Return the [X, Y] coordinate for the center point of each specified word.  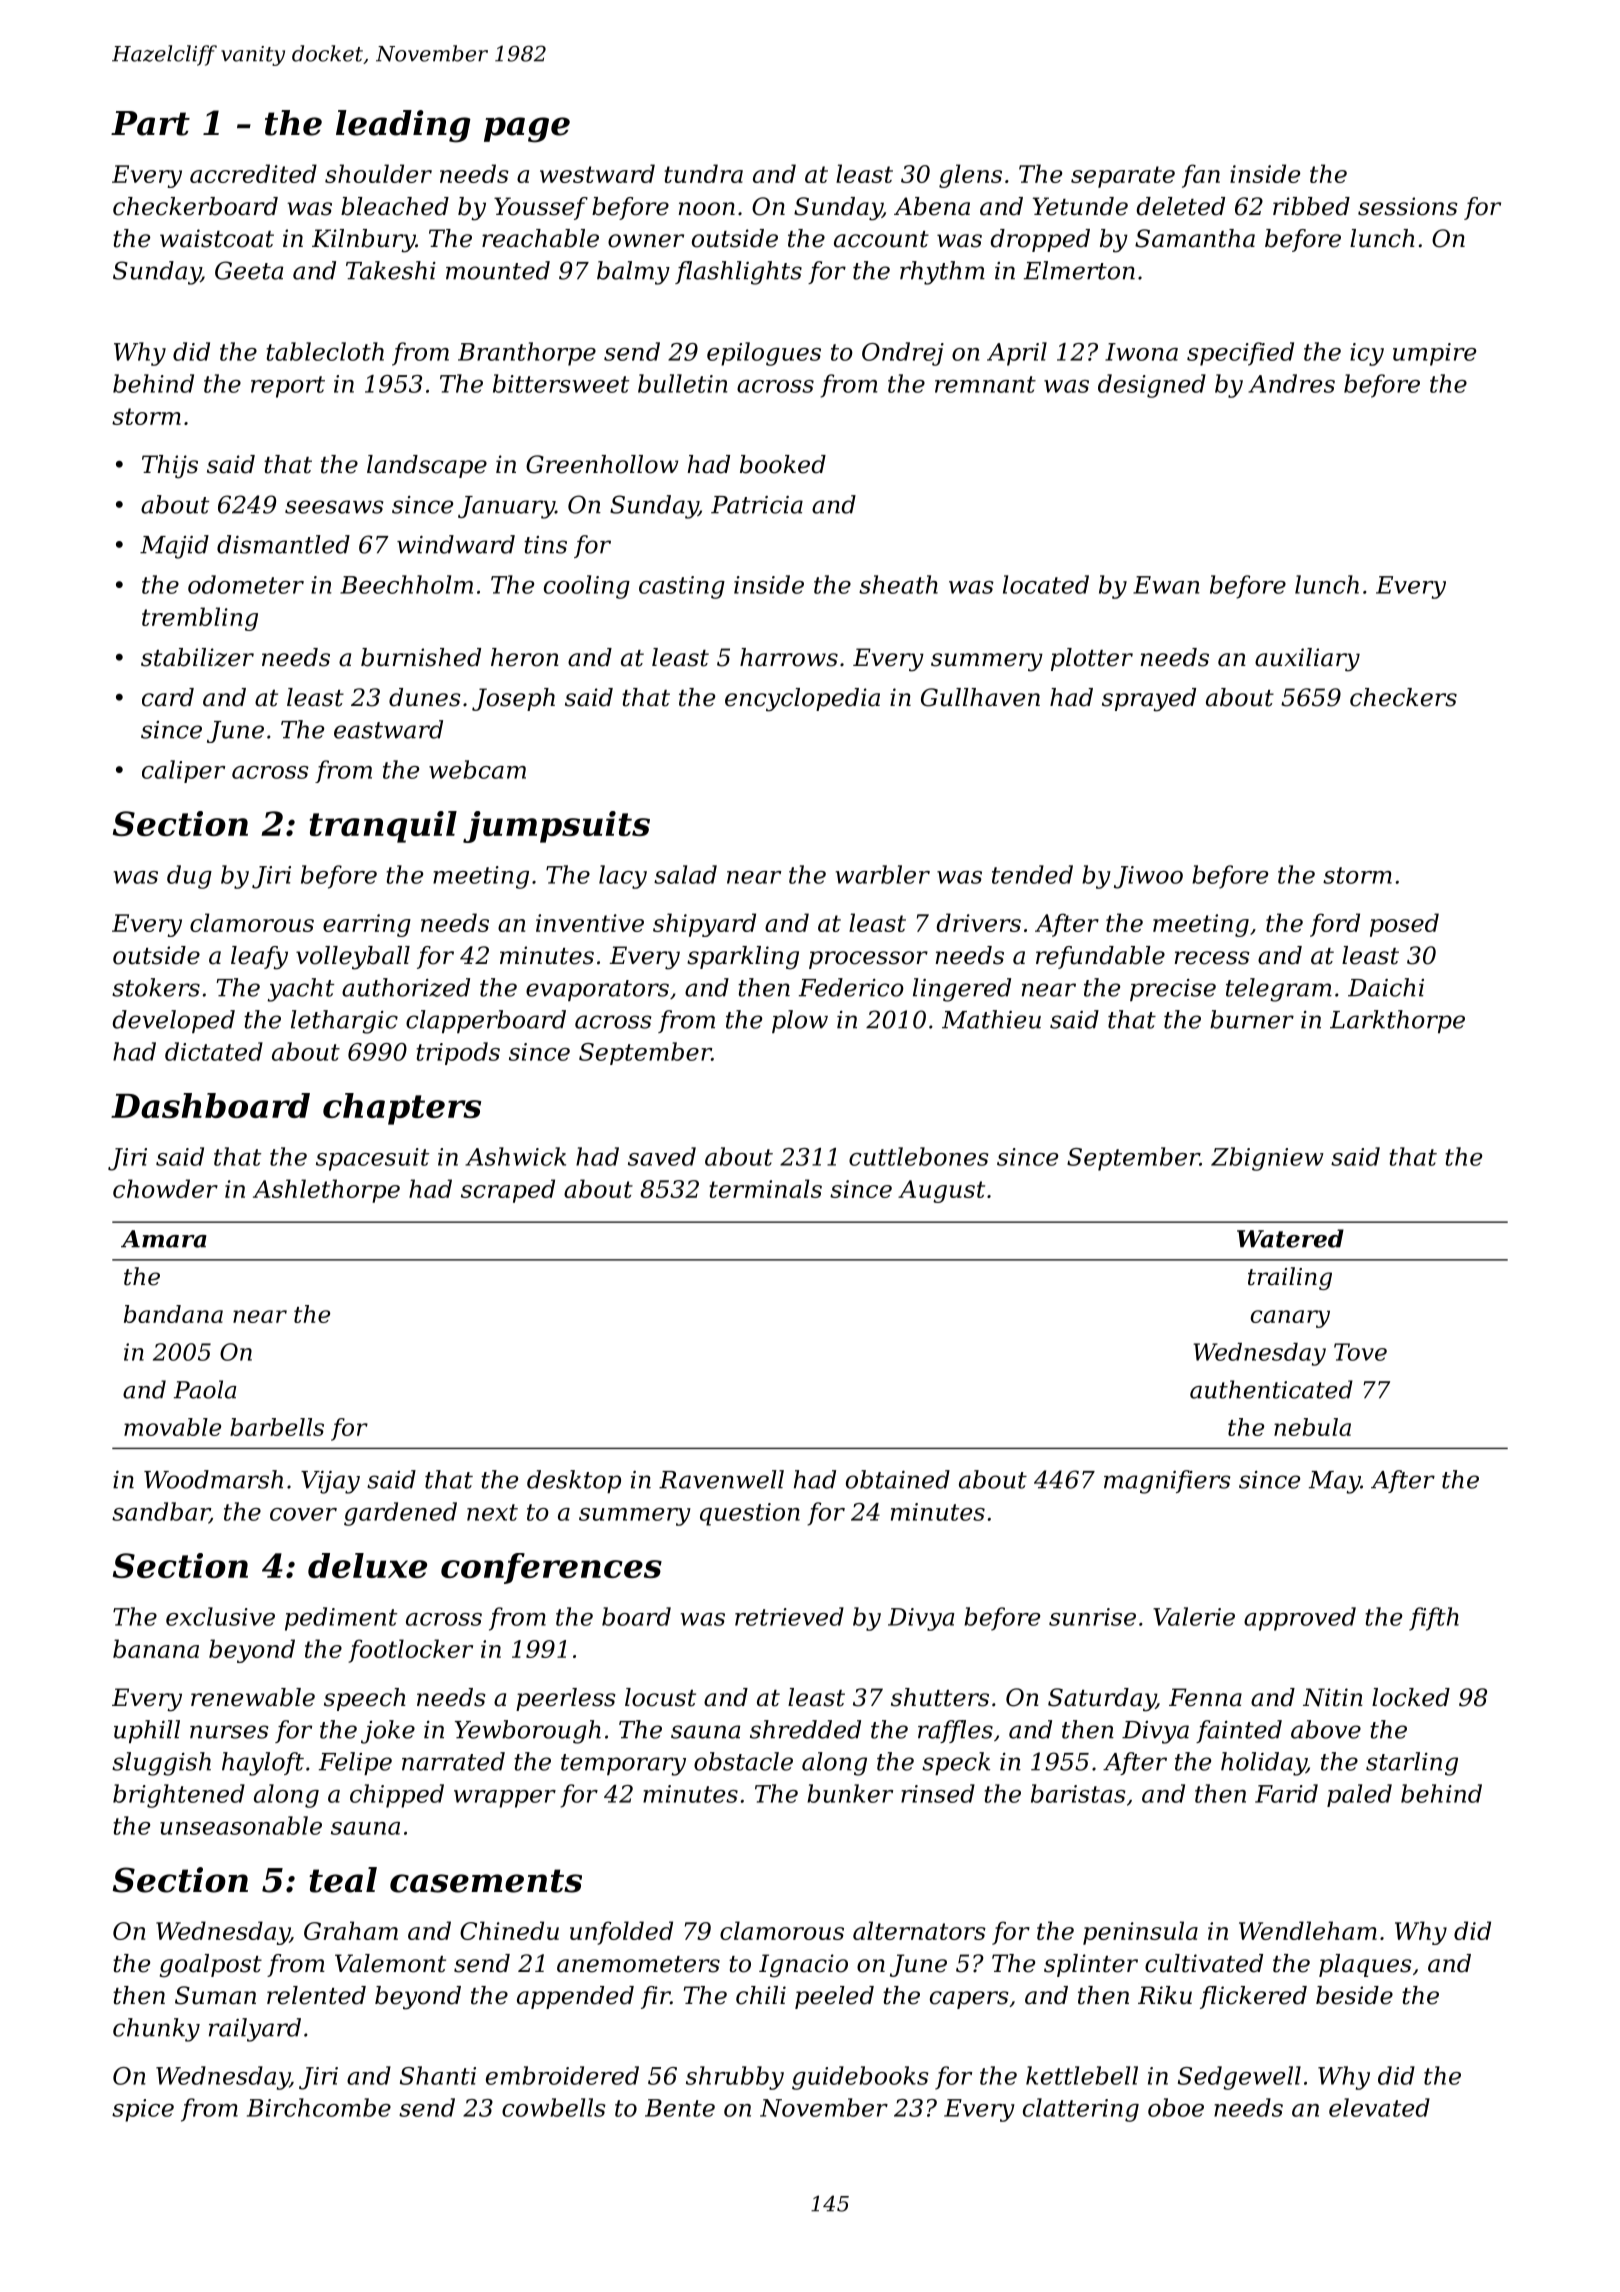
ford [1335, 925]
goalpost [211, 1966]
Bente [680, 2108]
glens [970, 176]
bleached [395, 206]
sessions [1408, 206]
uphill [147, 1731]
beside [1354, 1995]
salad [685, 874]
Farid [1286, 1793]
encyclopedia [802, 700]
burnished [421, 657]
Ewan [1166, 585]
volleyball [353, 958]
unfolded [621, 1933]
